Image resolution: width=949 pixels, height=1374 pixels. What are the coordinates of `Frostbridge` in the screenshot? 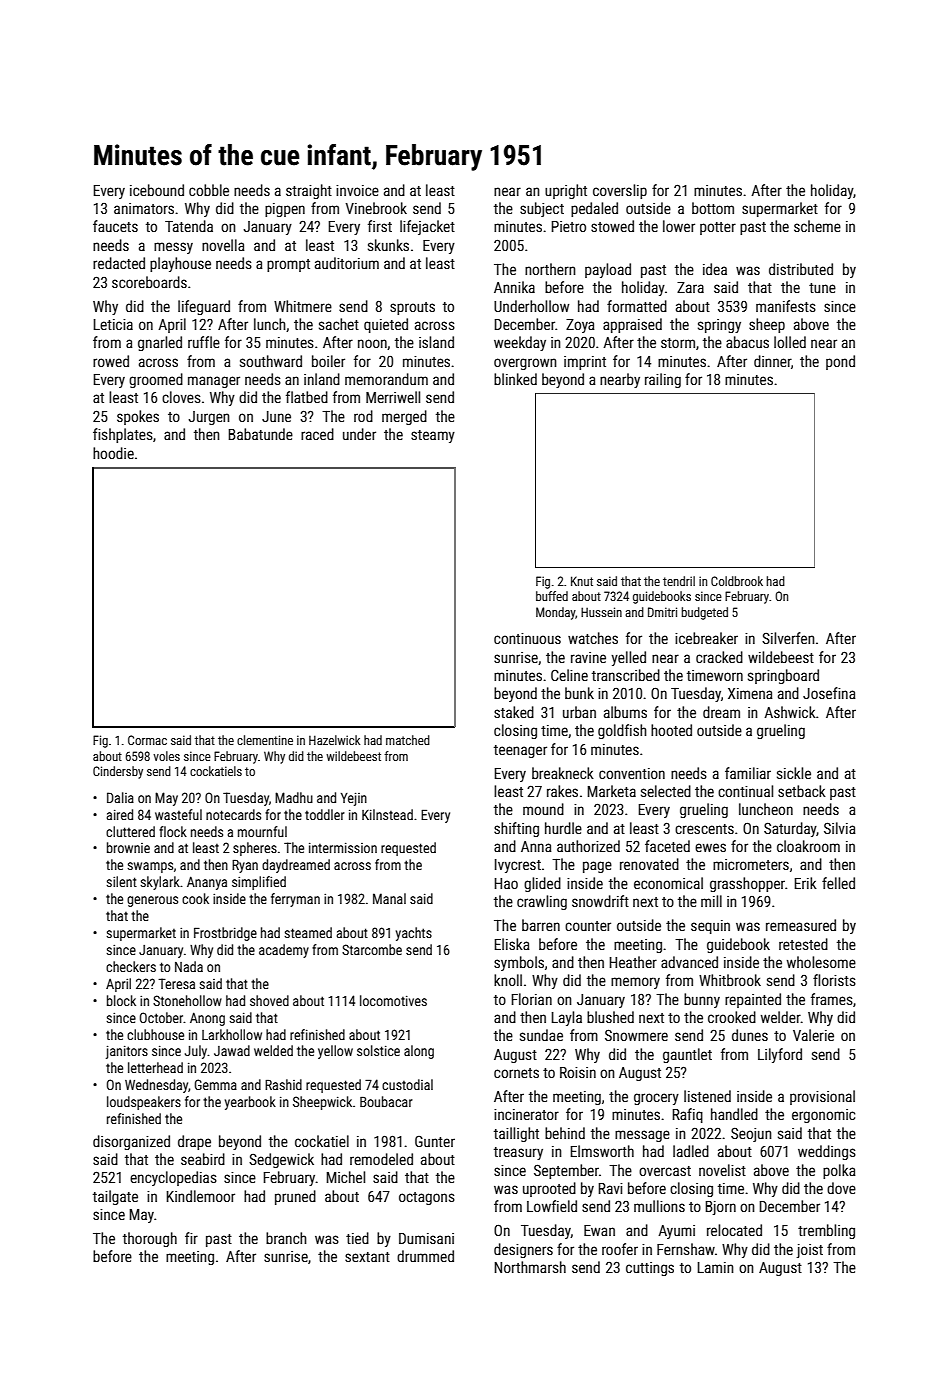 It's located at (225, 934).
